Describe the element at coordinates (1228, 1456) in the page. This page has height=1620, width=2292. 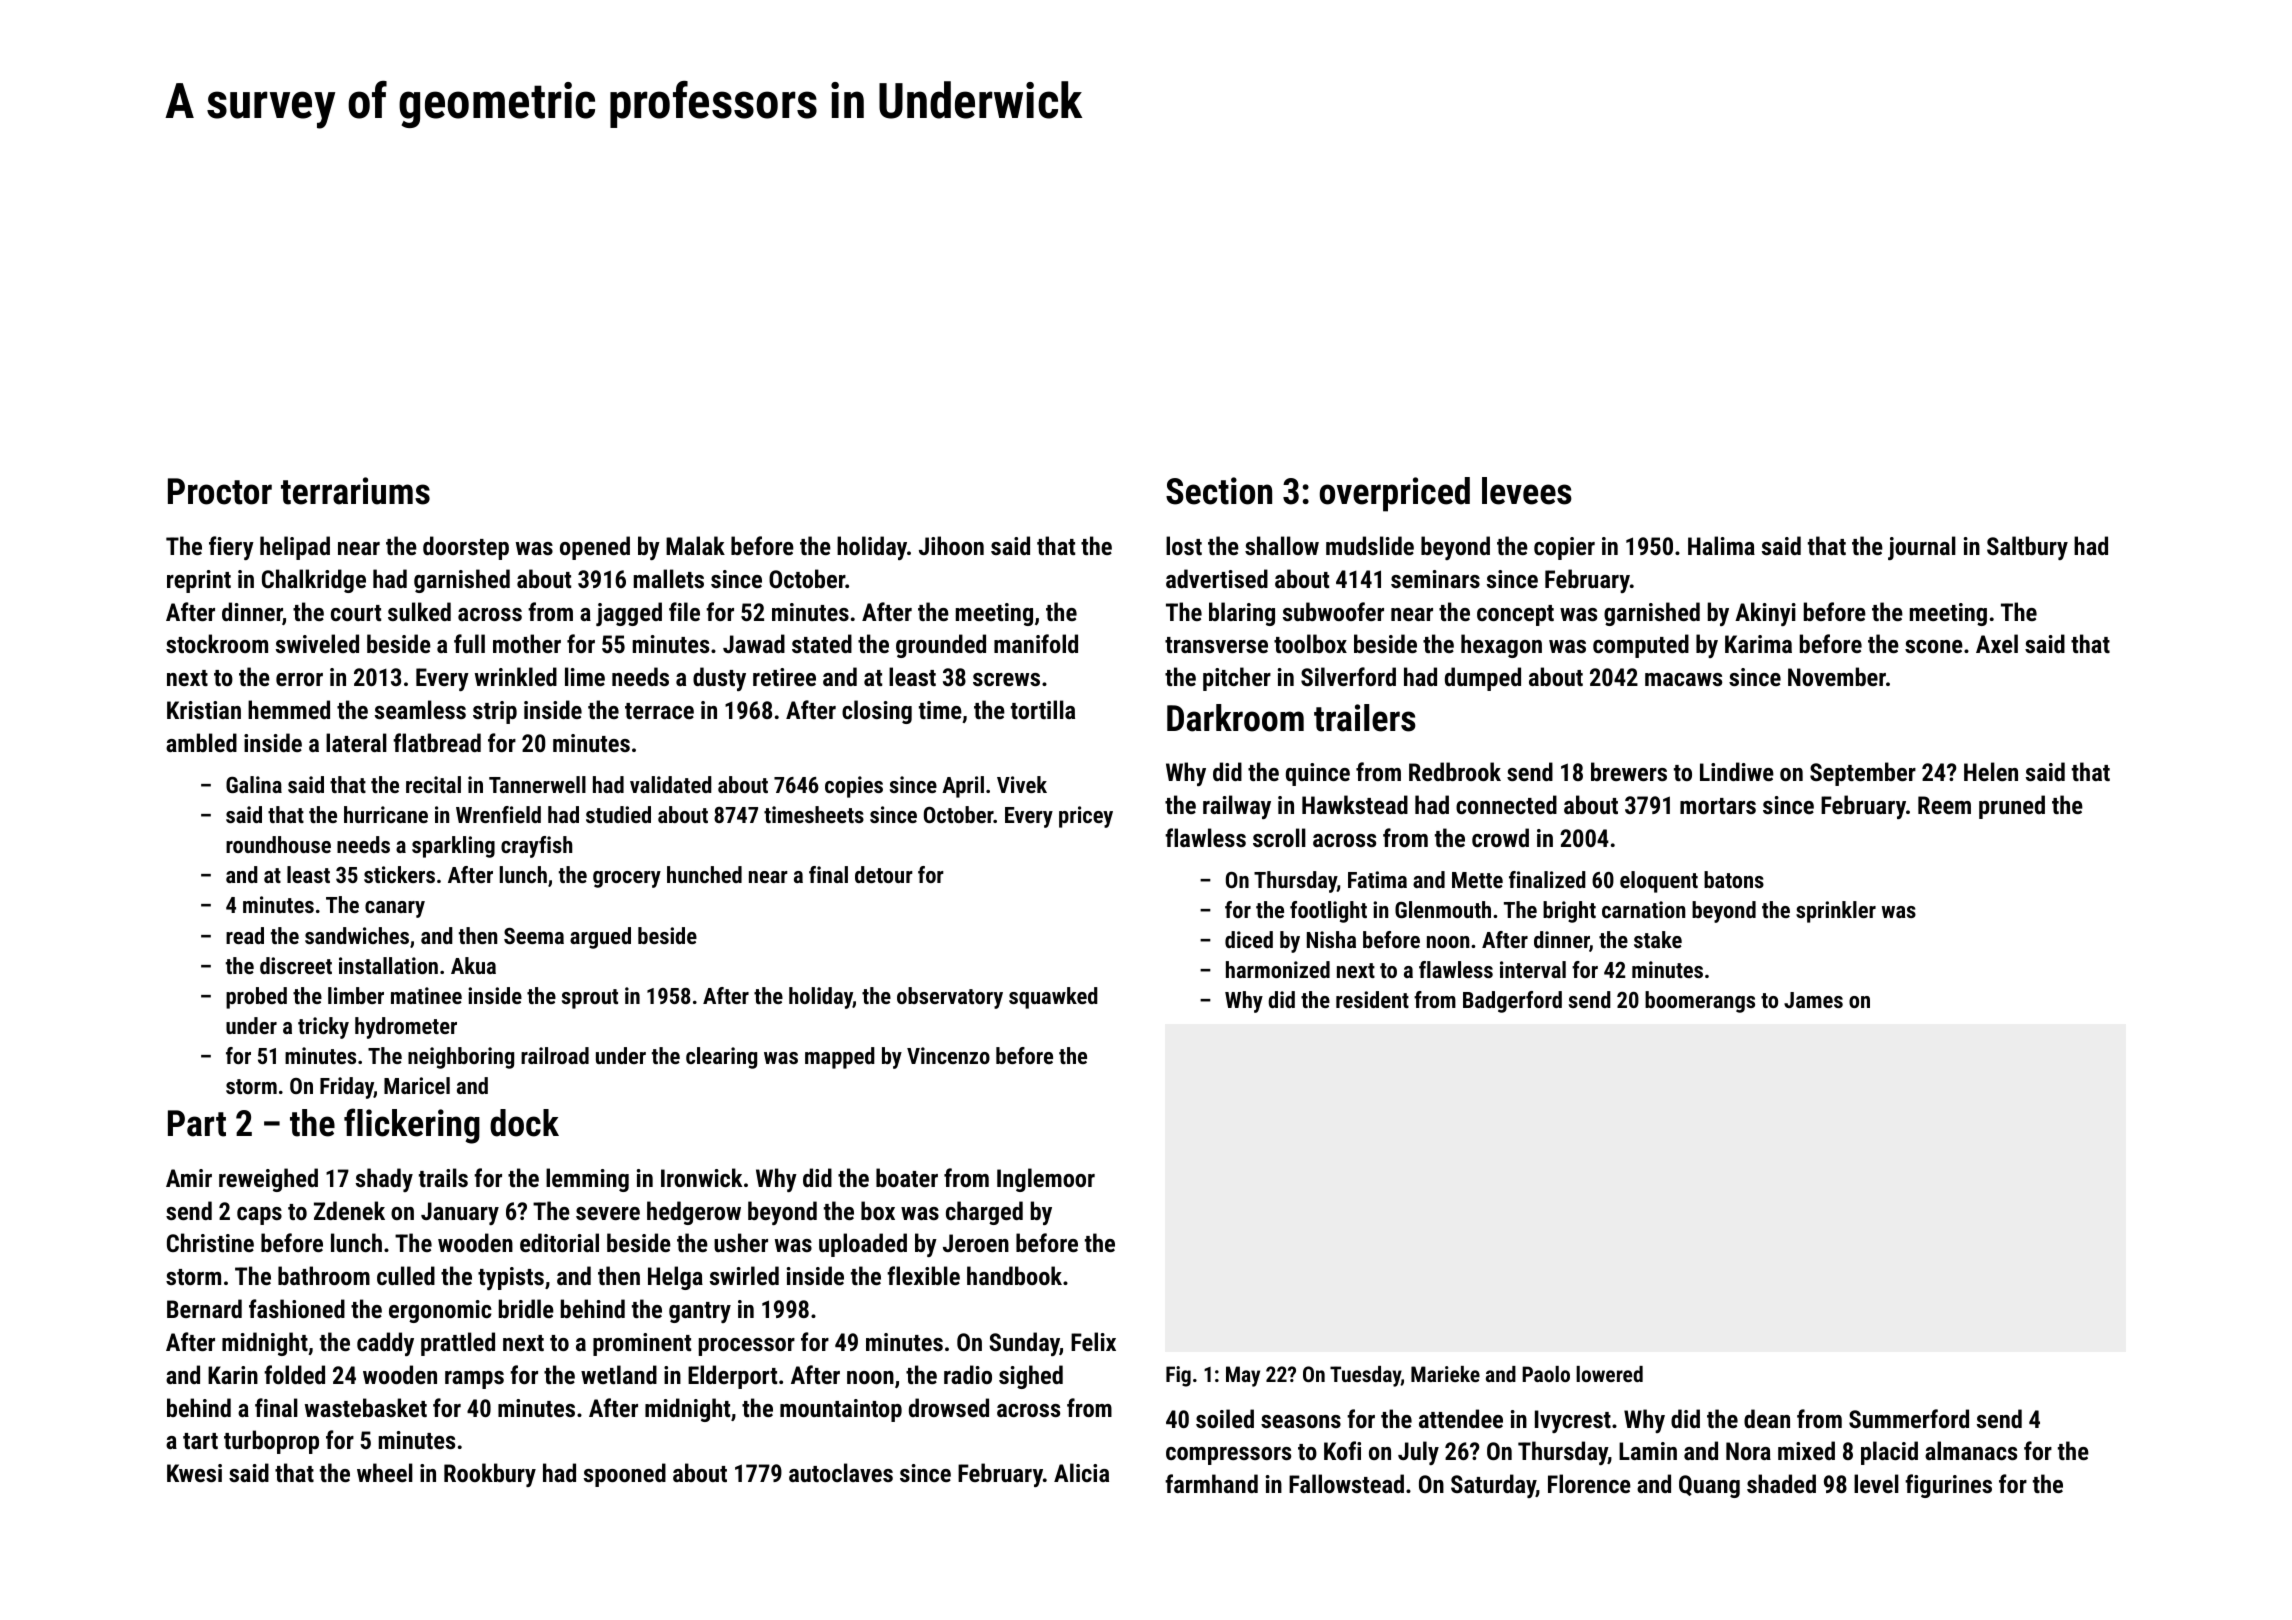
I see `compressors` at that location.
